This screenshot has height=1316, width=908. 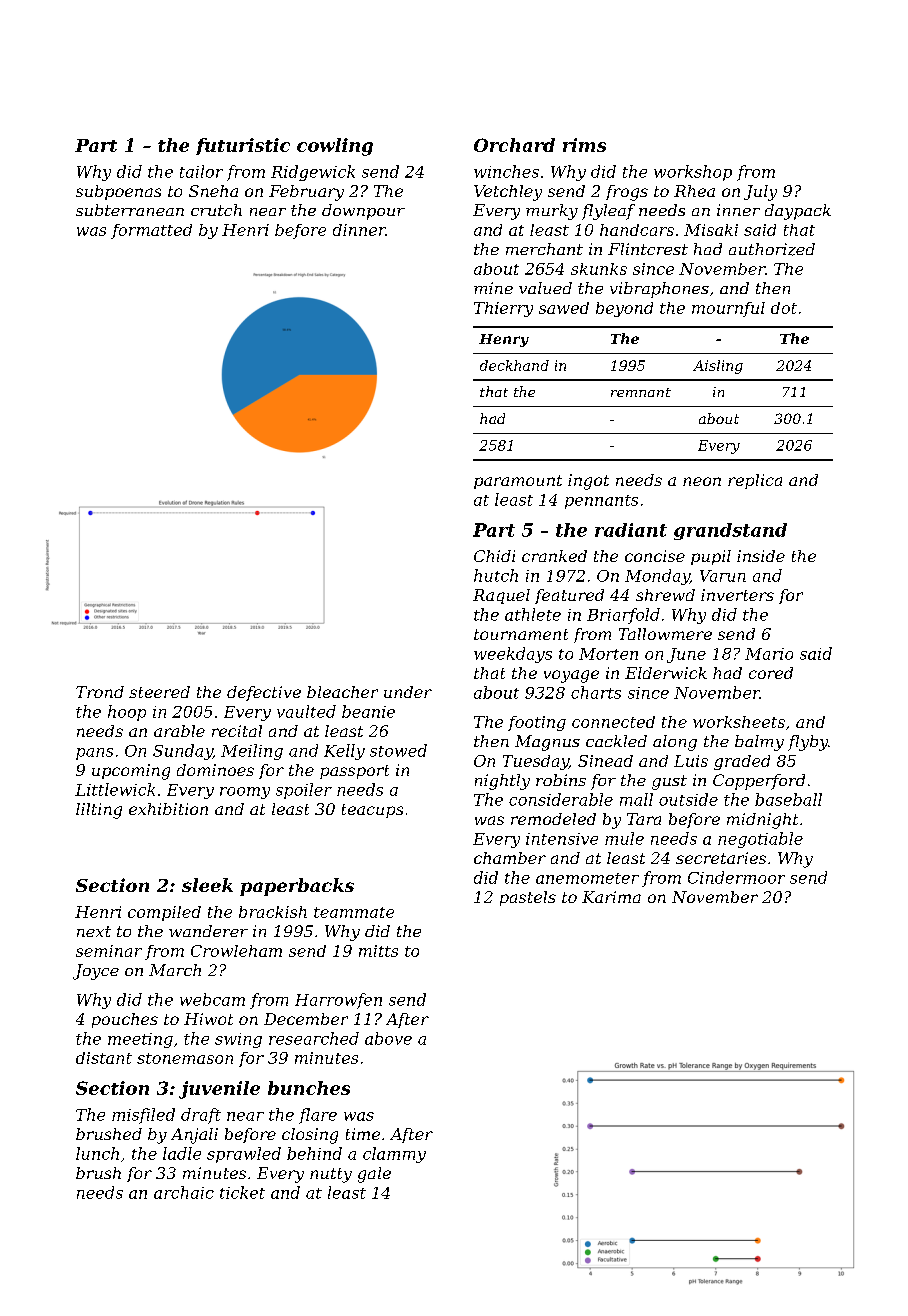 What do you see at coordinates (215, 770) in the screenshot?
I see `dominoes` at bounding box center [215, 770].
